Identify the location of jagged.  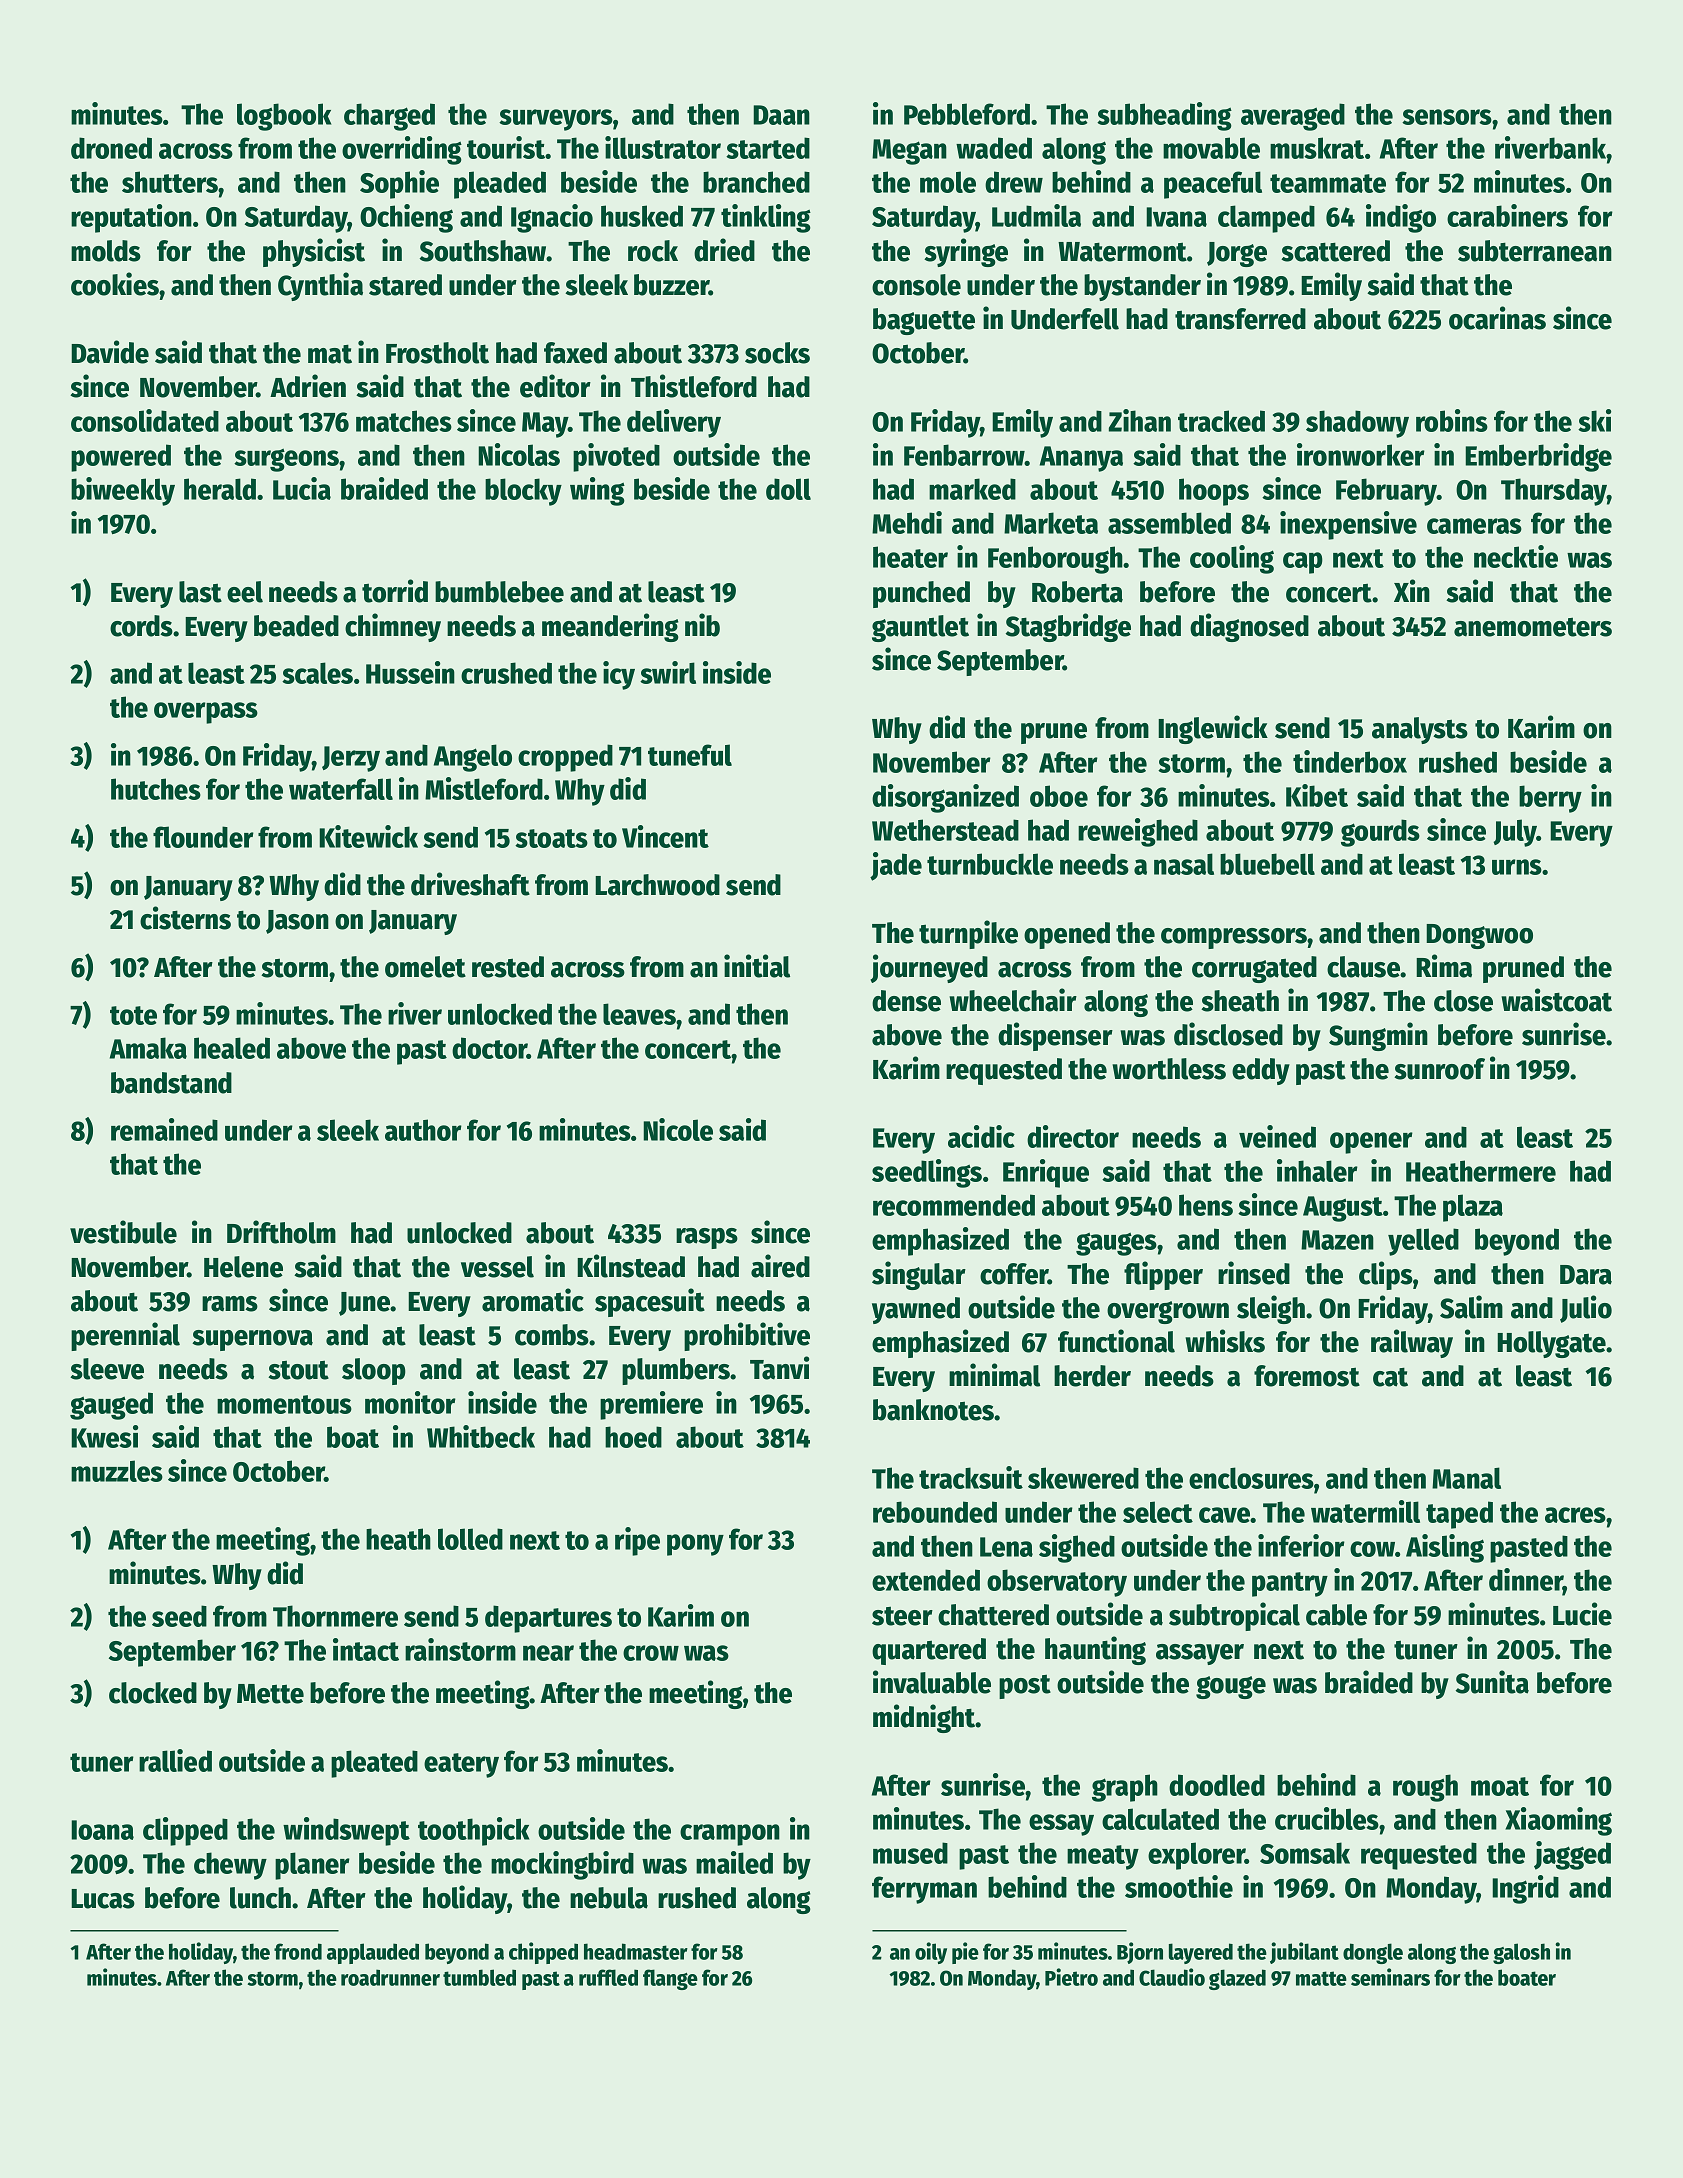
(1572, 1855).
